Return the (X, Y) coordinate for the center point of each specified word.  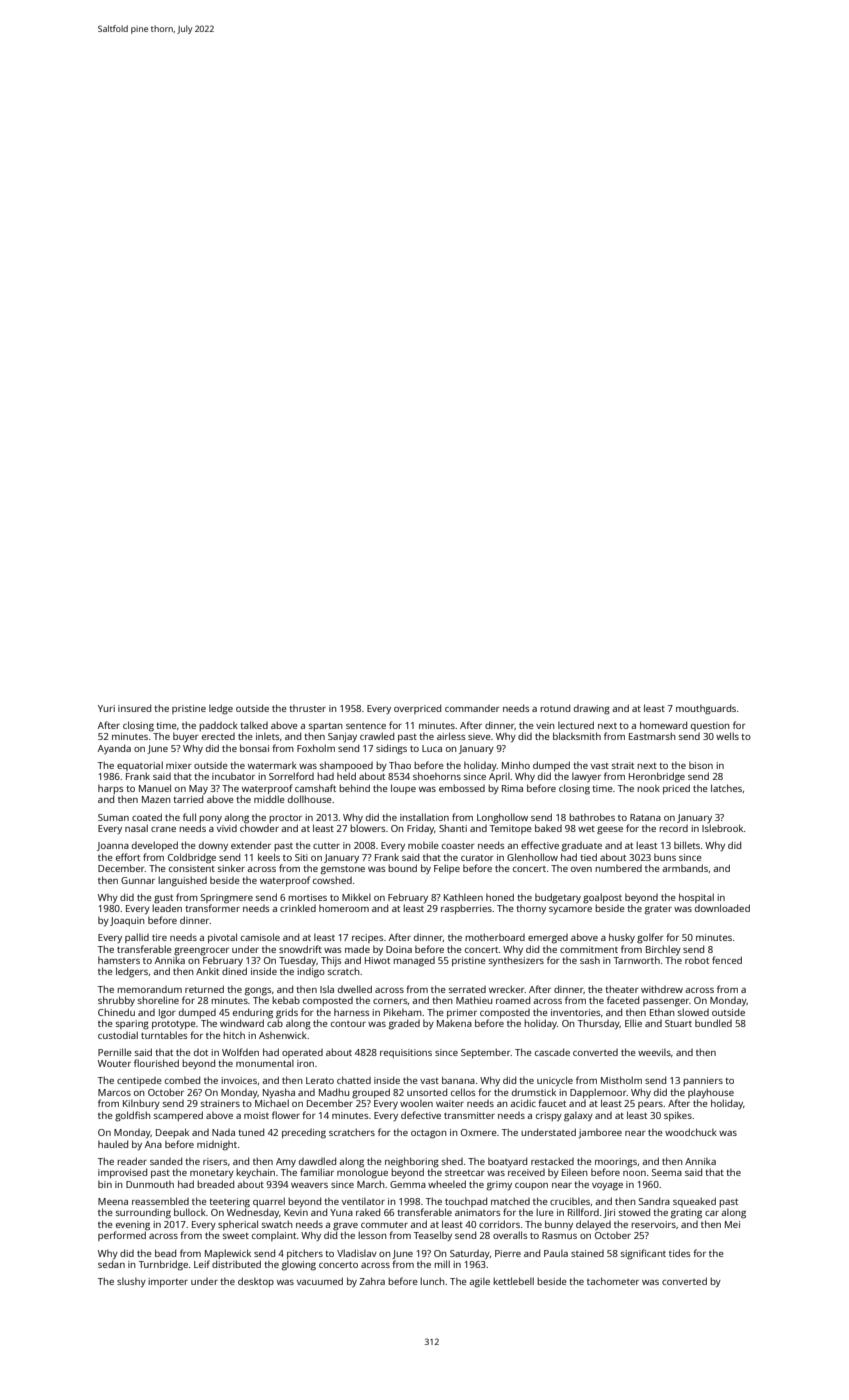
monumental (265, 1063)
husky (622, 938)
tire (159, 937)
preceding (304, 1134)
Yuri (106, 708)
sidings (391, 749)
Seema (667, 1172)
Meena (113, 1201)
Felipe (447, 869)
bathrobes (592, 817)
